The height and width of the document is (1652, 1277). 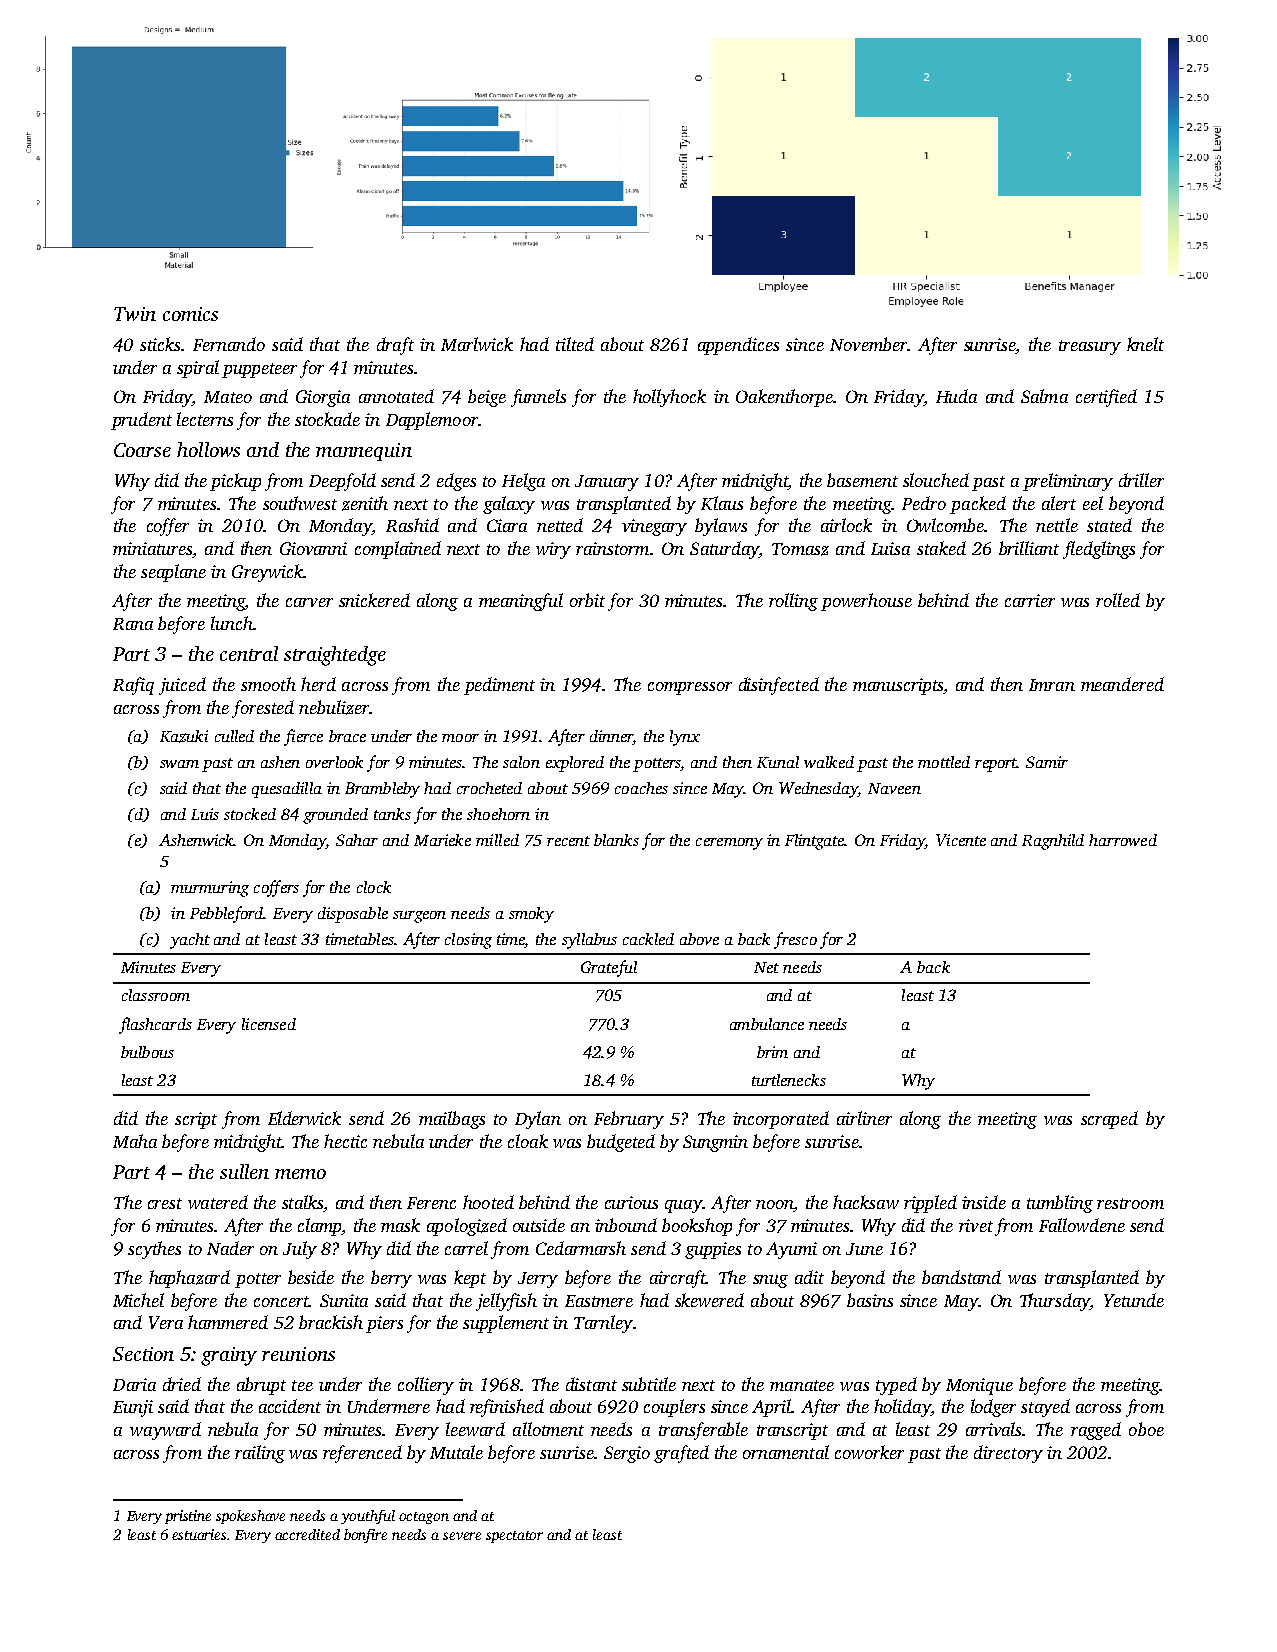 What do you see at coordinates (133, 624) in the document?
I see `Rana` at bounding box center [133, 624].
